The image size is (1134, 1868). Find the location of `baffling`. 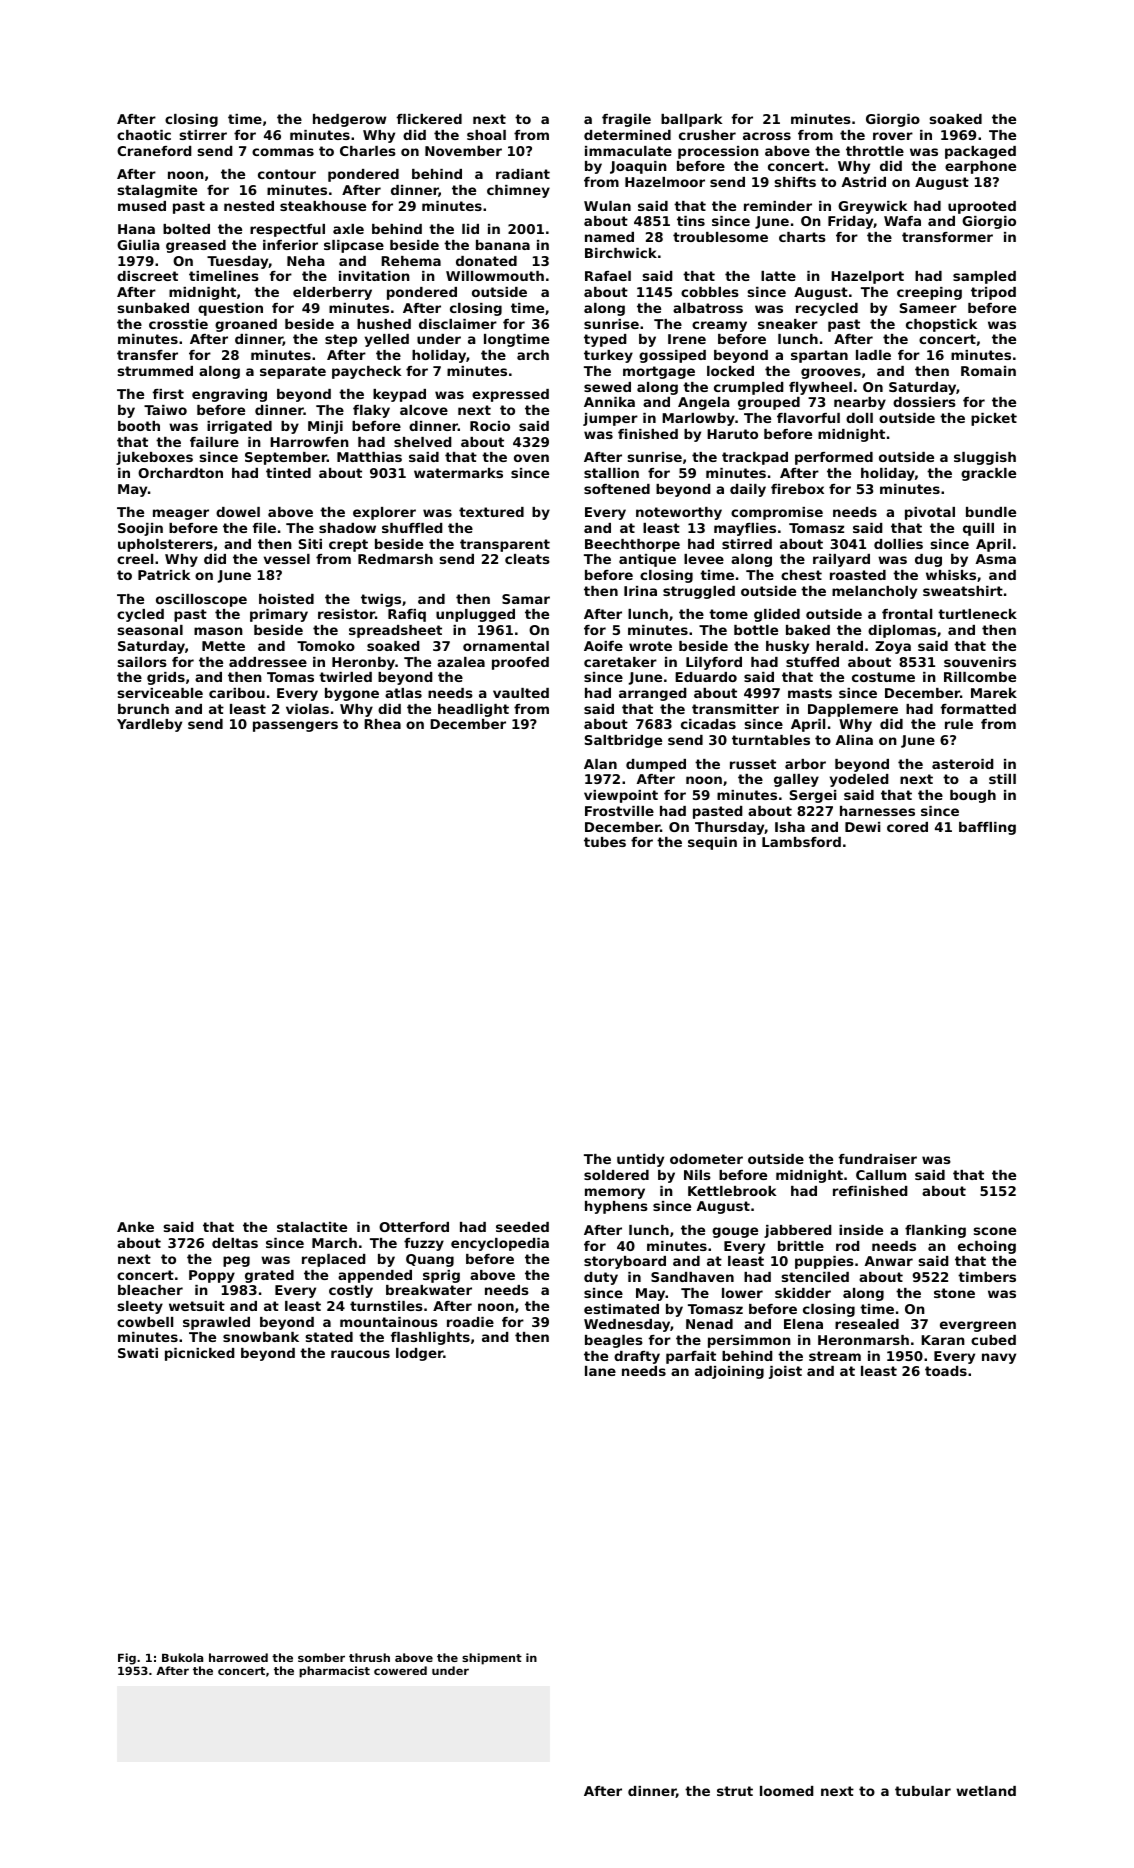

baffling is located at coordinates (987, 828).
